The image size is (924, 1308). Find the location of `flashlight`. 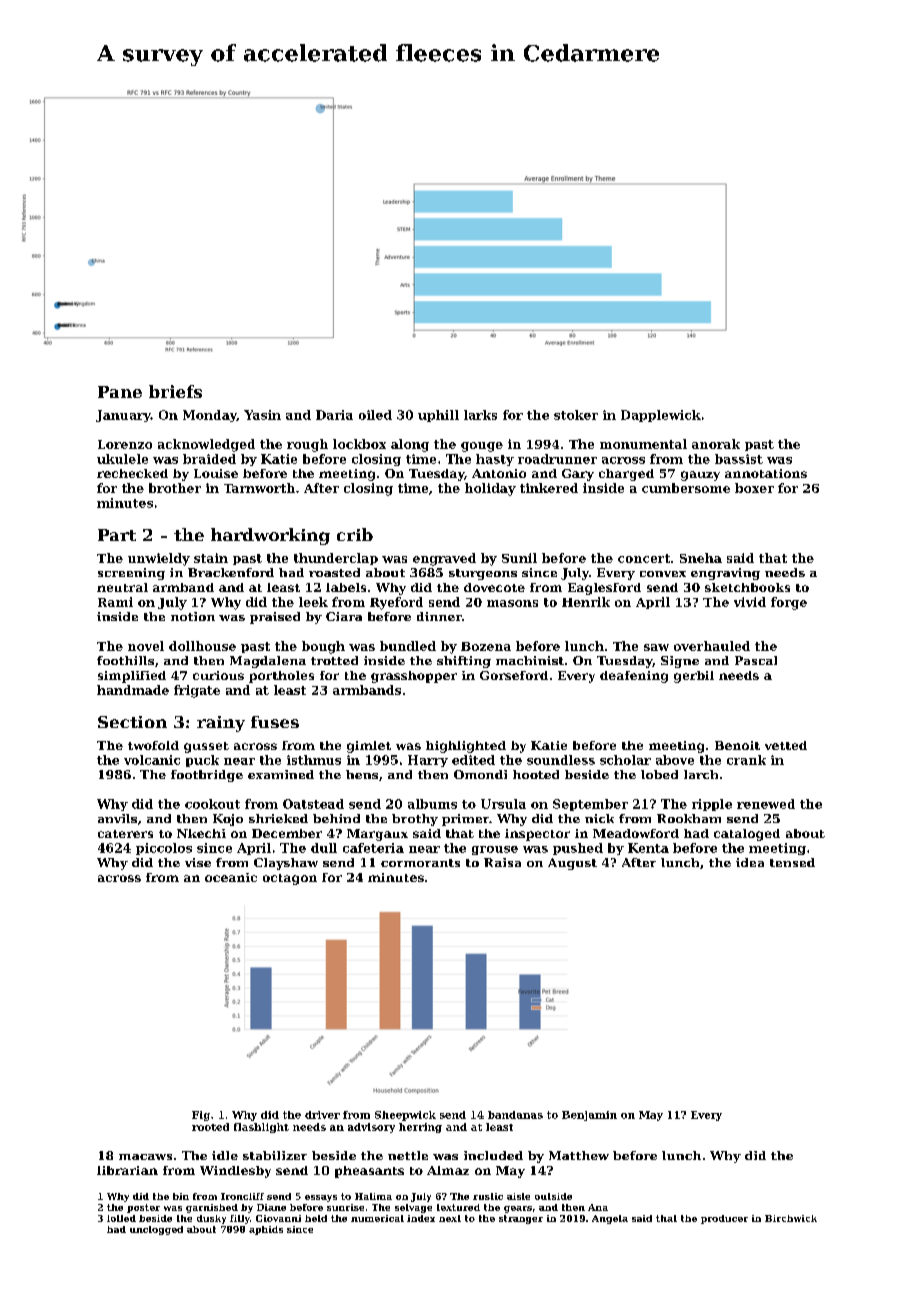

flashlight is located at coordinates (261, 1128).
